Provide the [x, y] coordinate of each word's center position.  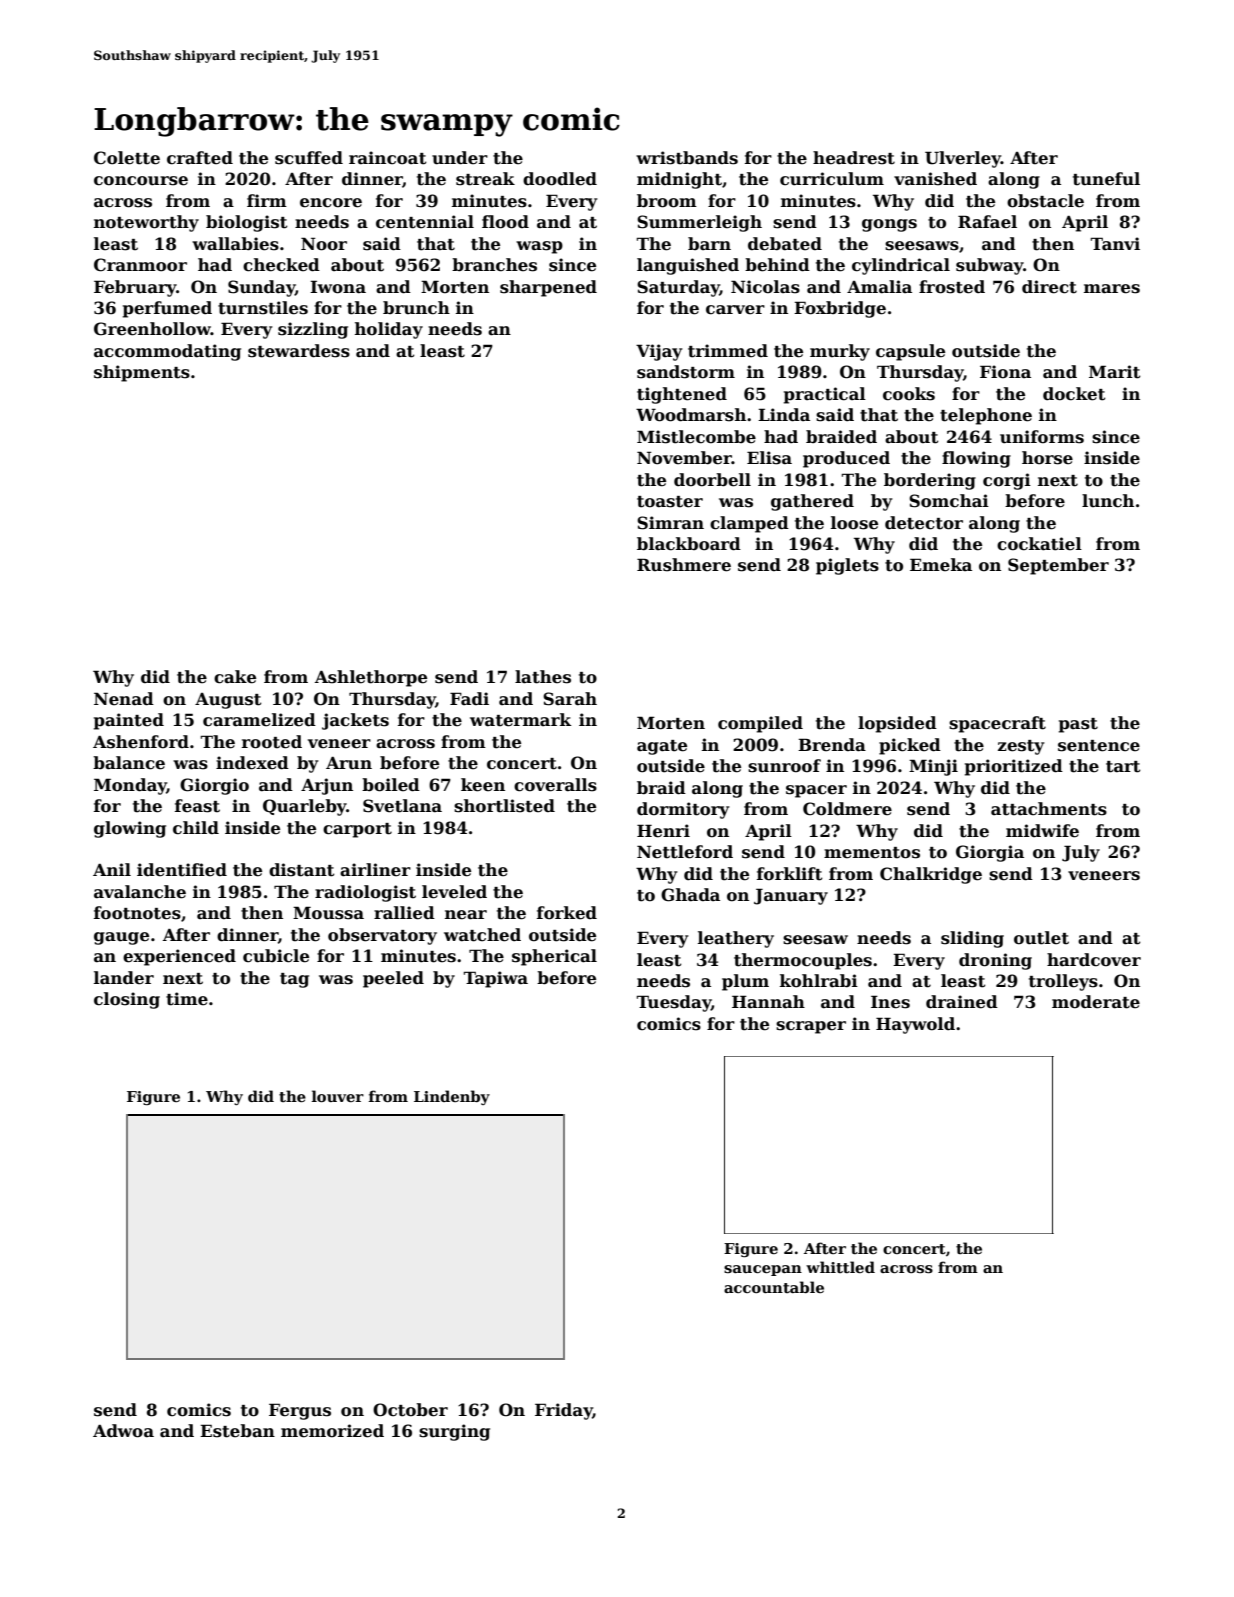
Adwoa [123, 1431]
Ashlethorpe [371, 678]
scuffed [309, 158]
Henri [663, 831]
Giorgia [990, 853]
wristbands [687, 158]
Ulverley [963, 159]
